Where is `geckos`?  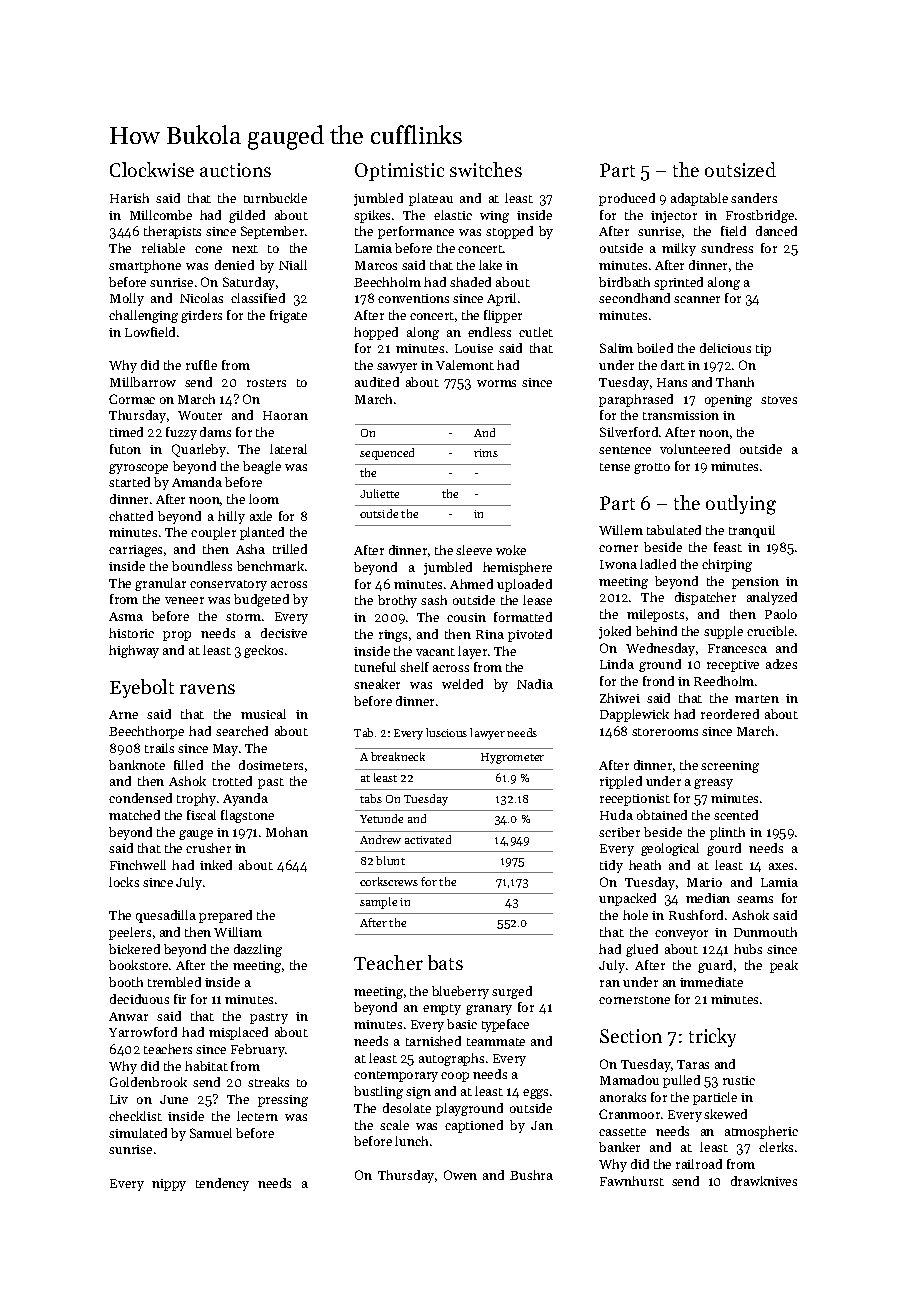 geckos is located at coordinates (263, 651).
